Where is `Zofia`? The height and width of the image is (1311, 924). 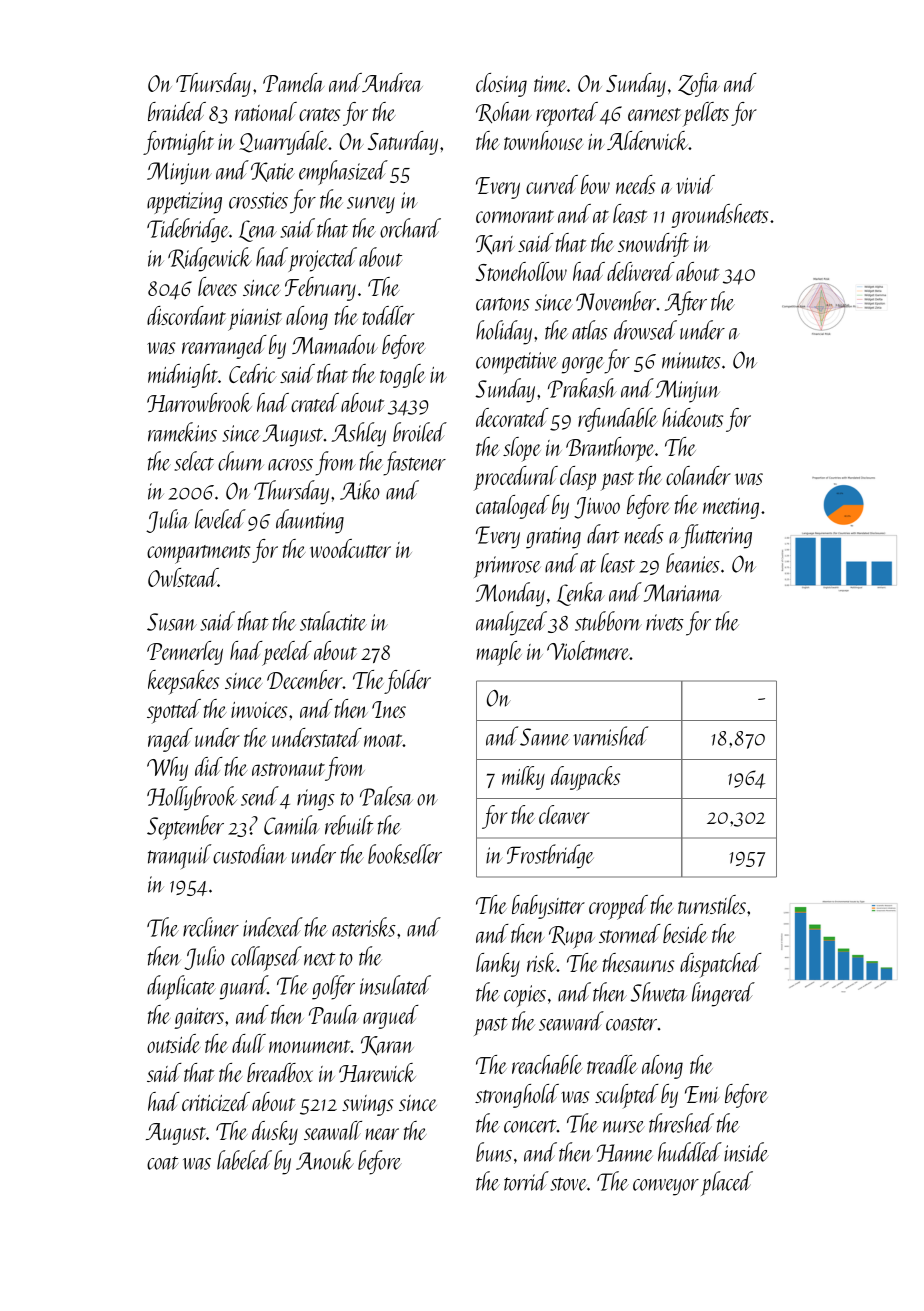 Zofia is located at coordinates (699, 85).
